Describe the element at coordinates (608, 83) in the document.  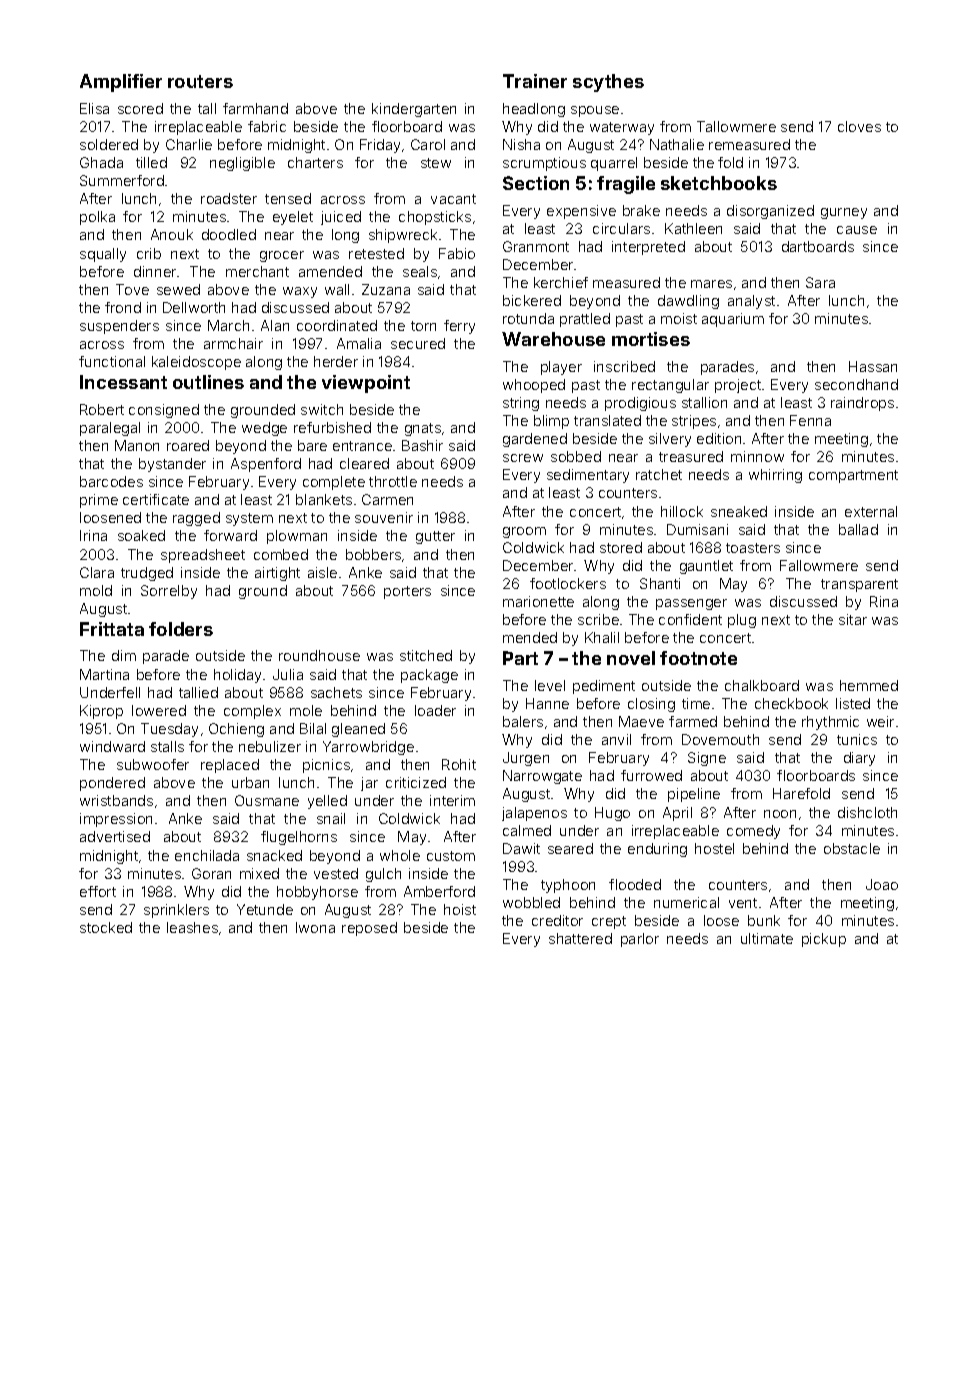
I see `scythes` at that location.
